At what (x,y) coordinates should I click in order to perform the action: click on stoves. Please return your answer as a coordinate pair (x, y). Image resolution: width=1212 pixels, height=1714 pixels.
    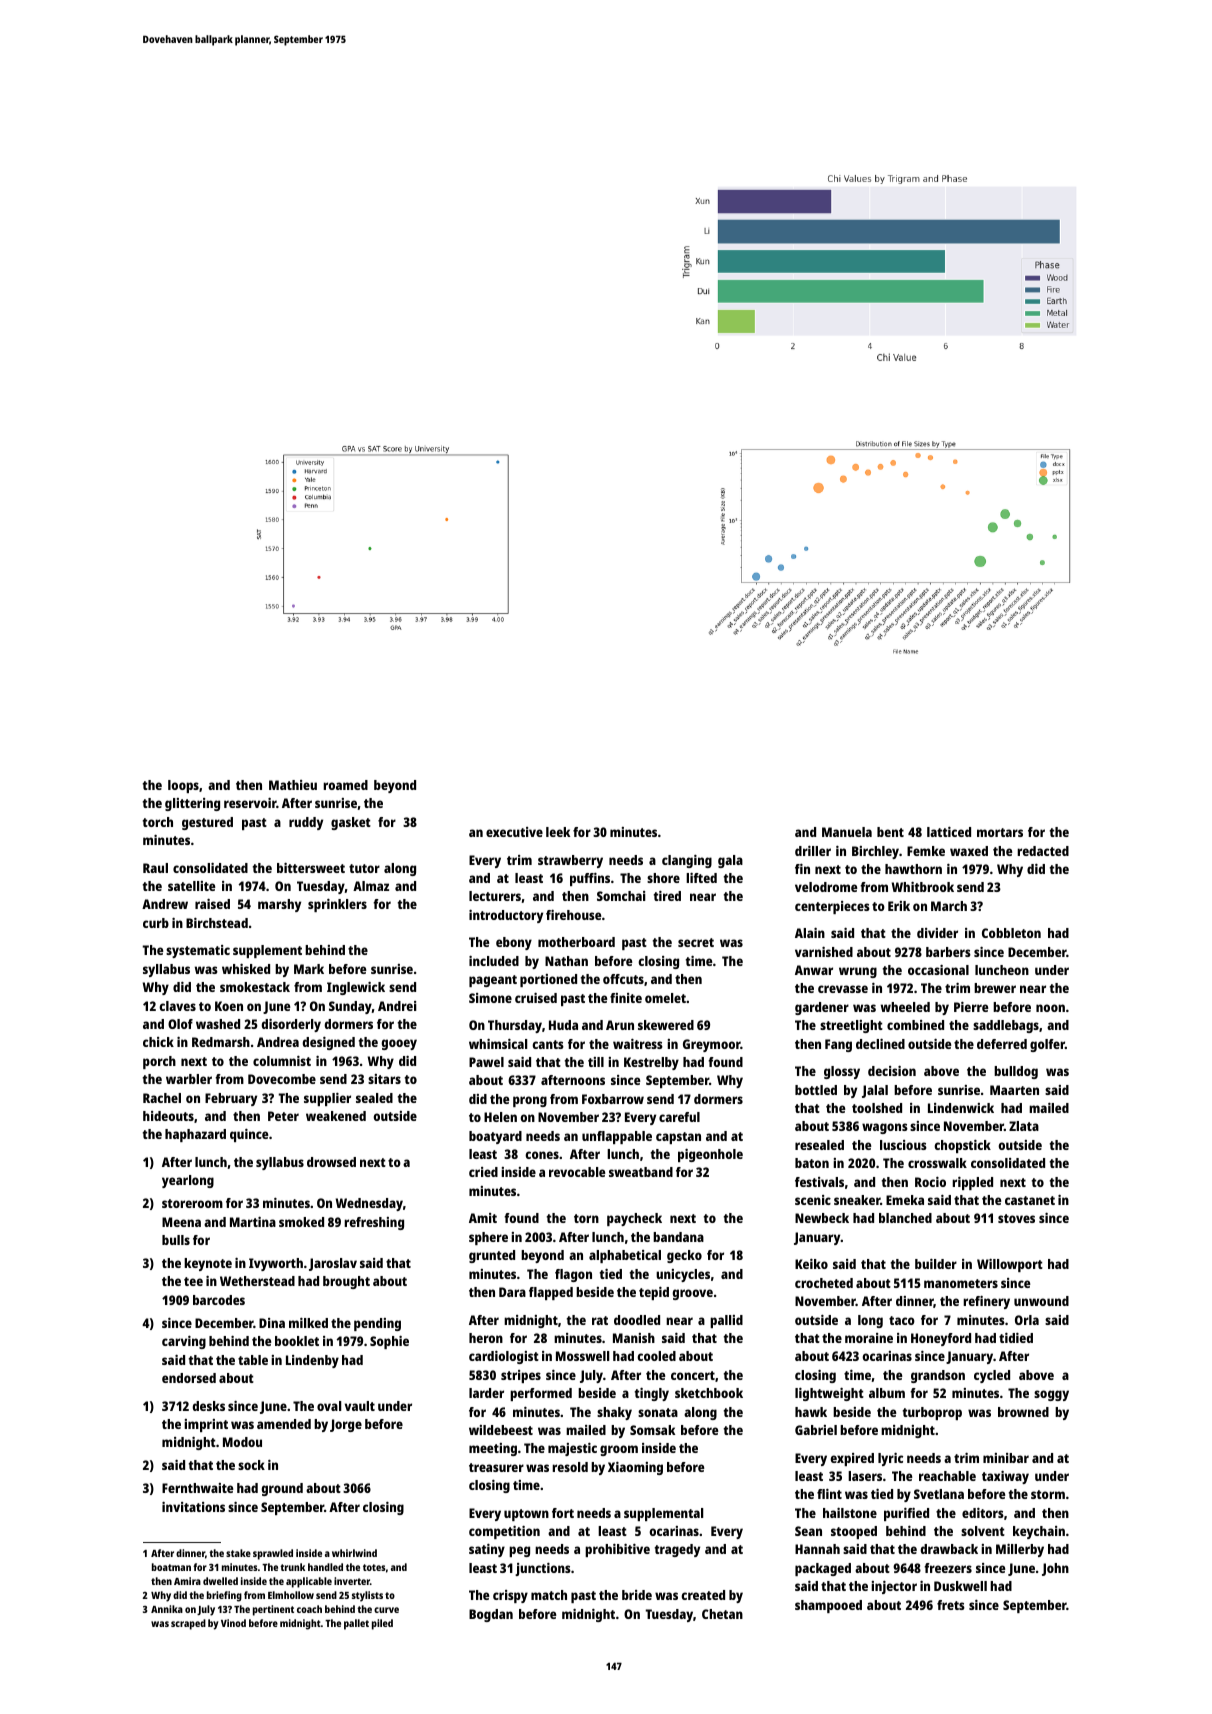
    Looking at the image, I should click on (1016, 1218).
